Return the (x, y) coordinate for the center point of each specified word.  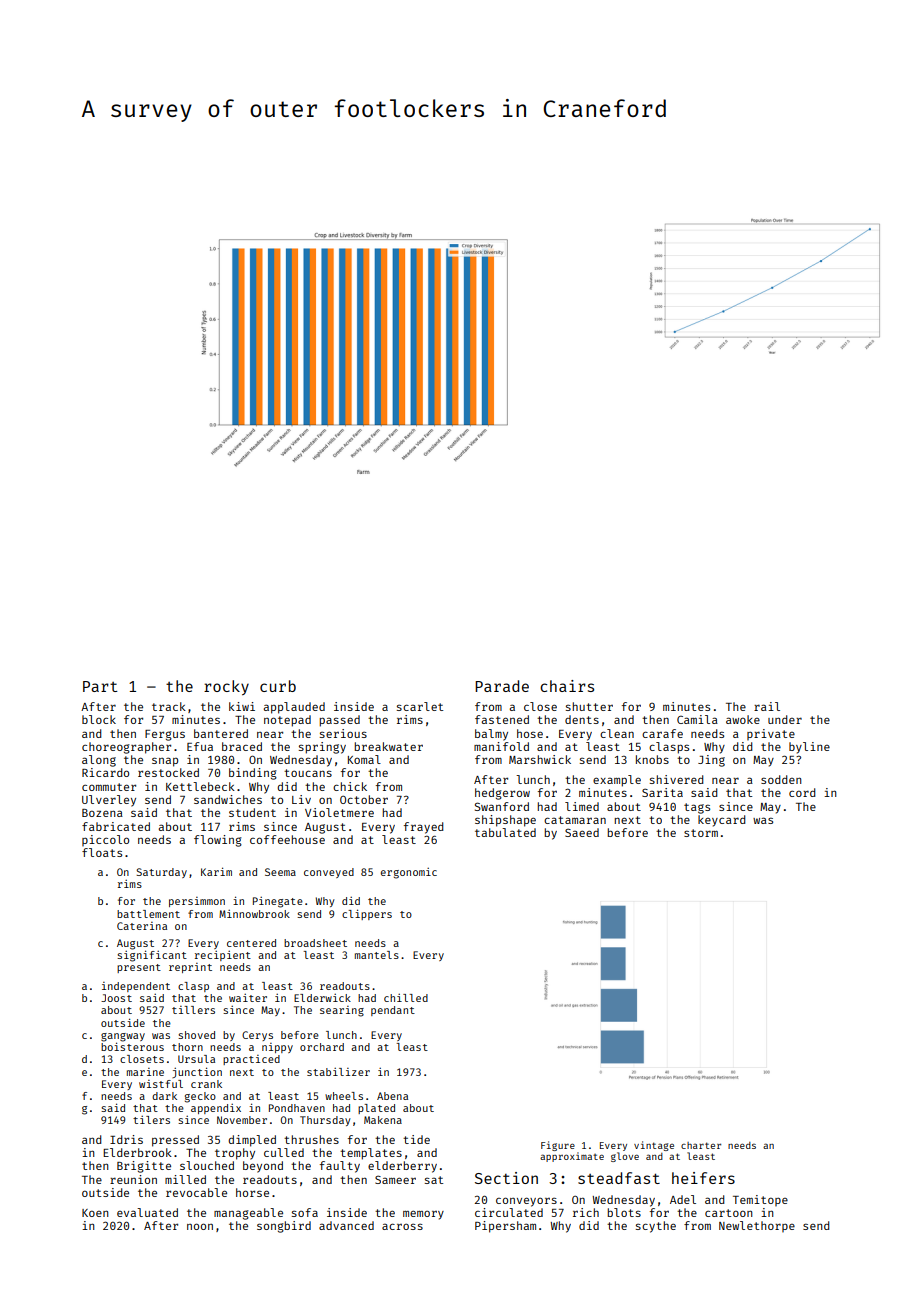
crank (206, 1084)
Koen (95, 1213)
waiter (248, 998)
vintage (654, 1146)
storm (701, 833)
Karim (216, 871)
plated (376, 1109)
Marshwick (540, 759)
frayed (424, 828)
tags (697, 808)
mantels (377, 955)
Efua (200, 746)
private (771, 734)
